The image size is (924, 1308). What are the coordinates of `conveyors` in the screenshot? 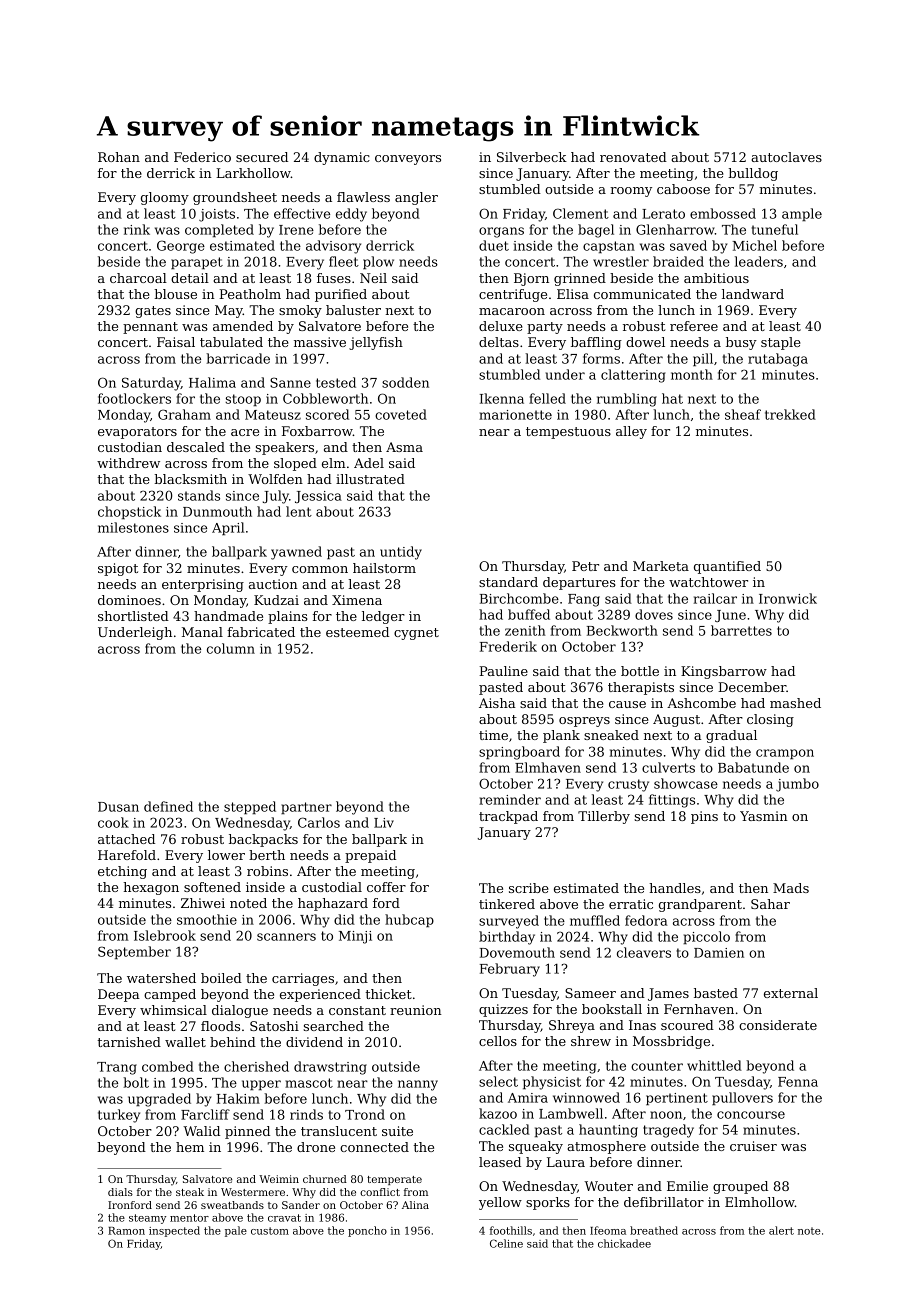 It's located at (408, 160).
